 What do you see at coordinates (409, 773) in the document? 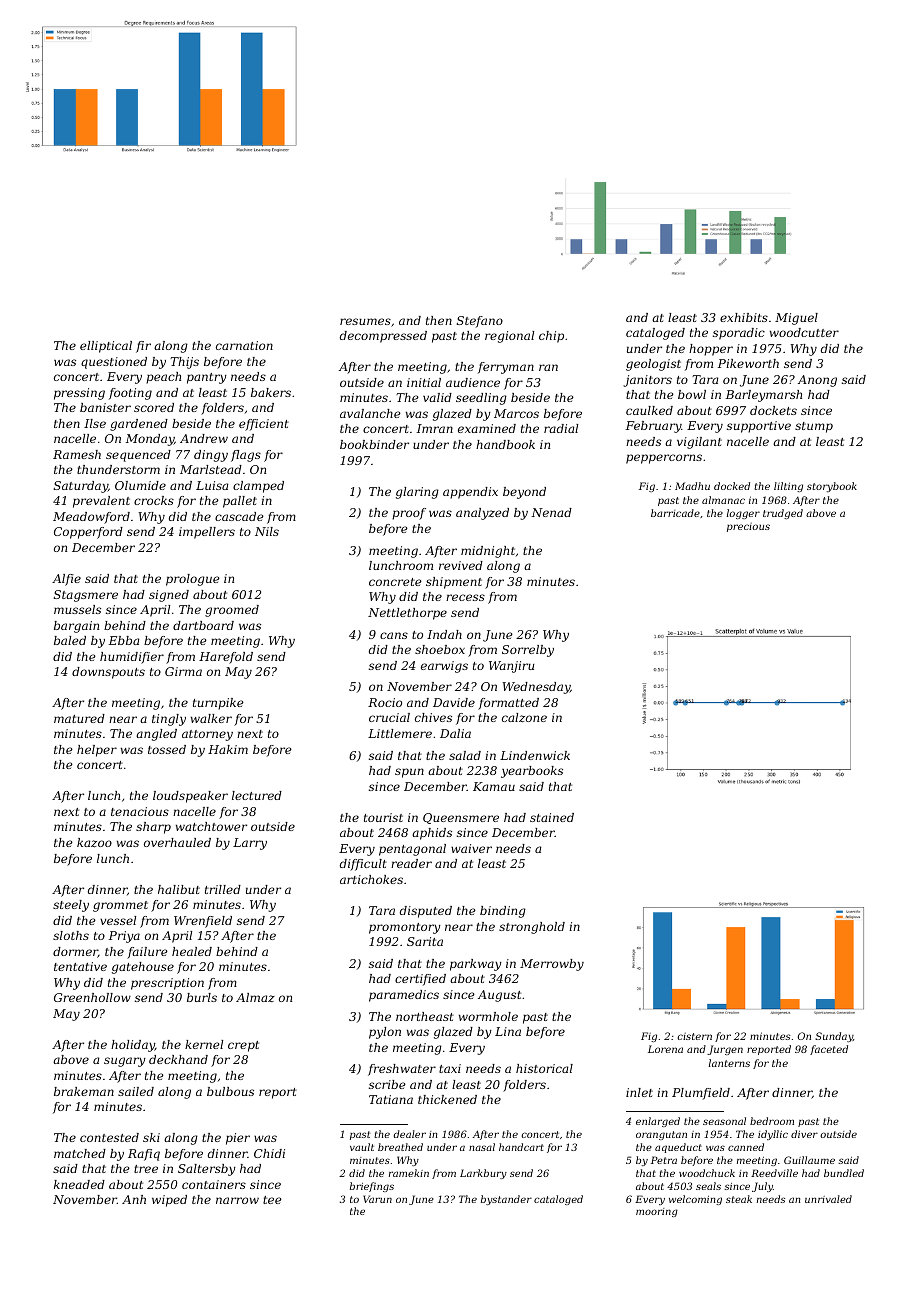
I see `spun` at bounding box center [409, 773].
